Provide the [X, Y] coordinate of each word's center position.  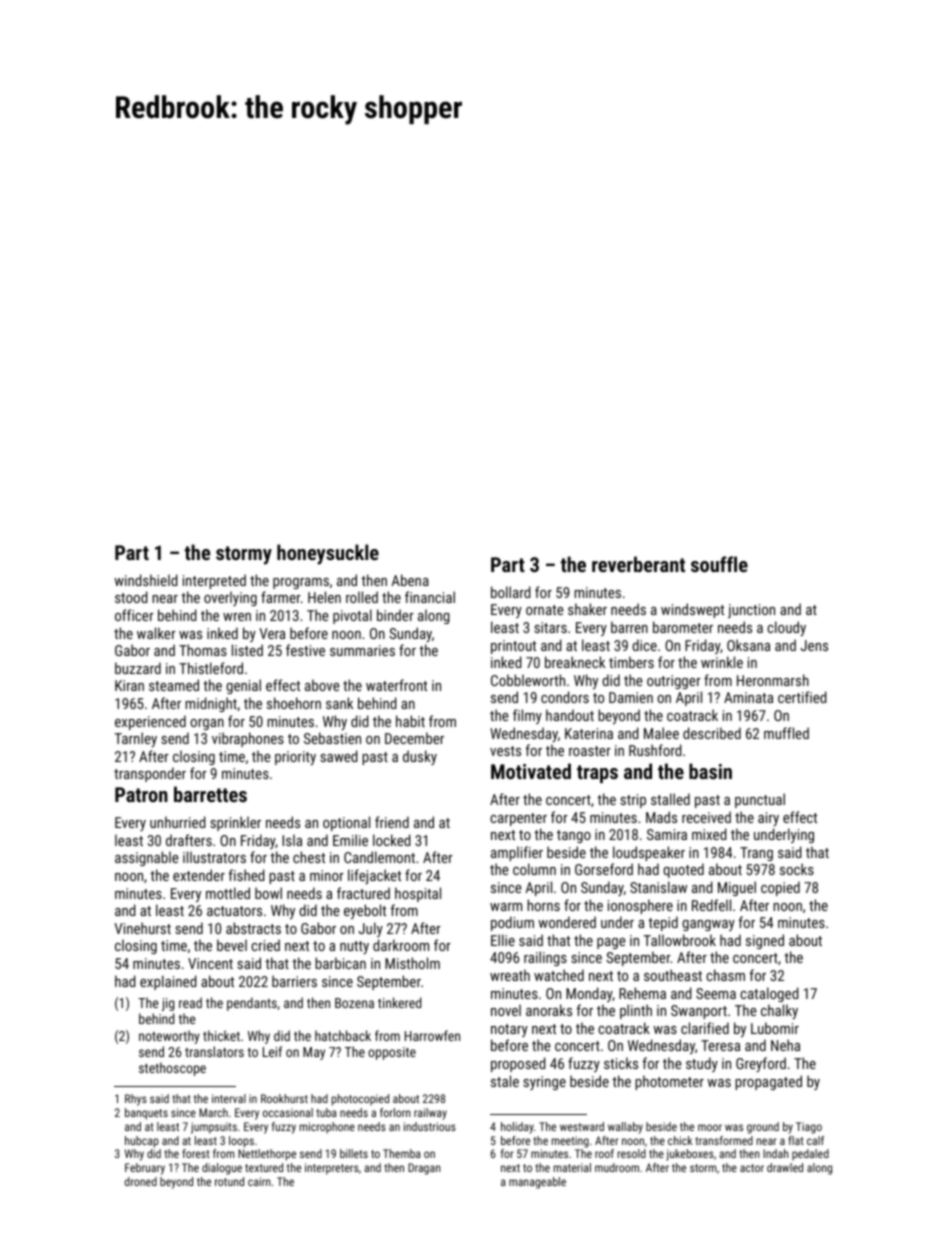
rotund [229, 1181]
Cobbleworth [528, 680]
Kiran [129, 685]
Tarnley [136, 739]
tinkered [399, 1002]
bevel [232, 945]
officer [134, 615]
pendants [252, 1004]
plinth [636, 1011]
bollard [511, 592]
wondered [567, 922]
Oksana [748, 645]
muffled [786, 733]
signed [765, 941]
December [414, 738]
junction [751, 611]
